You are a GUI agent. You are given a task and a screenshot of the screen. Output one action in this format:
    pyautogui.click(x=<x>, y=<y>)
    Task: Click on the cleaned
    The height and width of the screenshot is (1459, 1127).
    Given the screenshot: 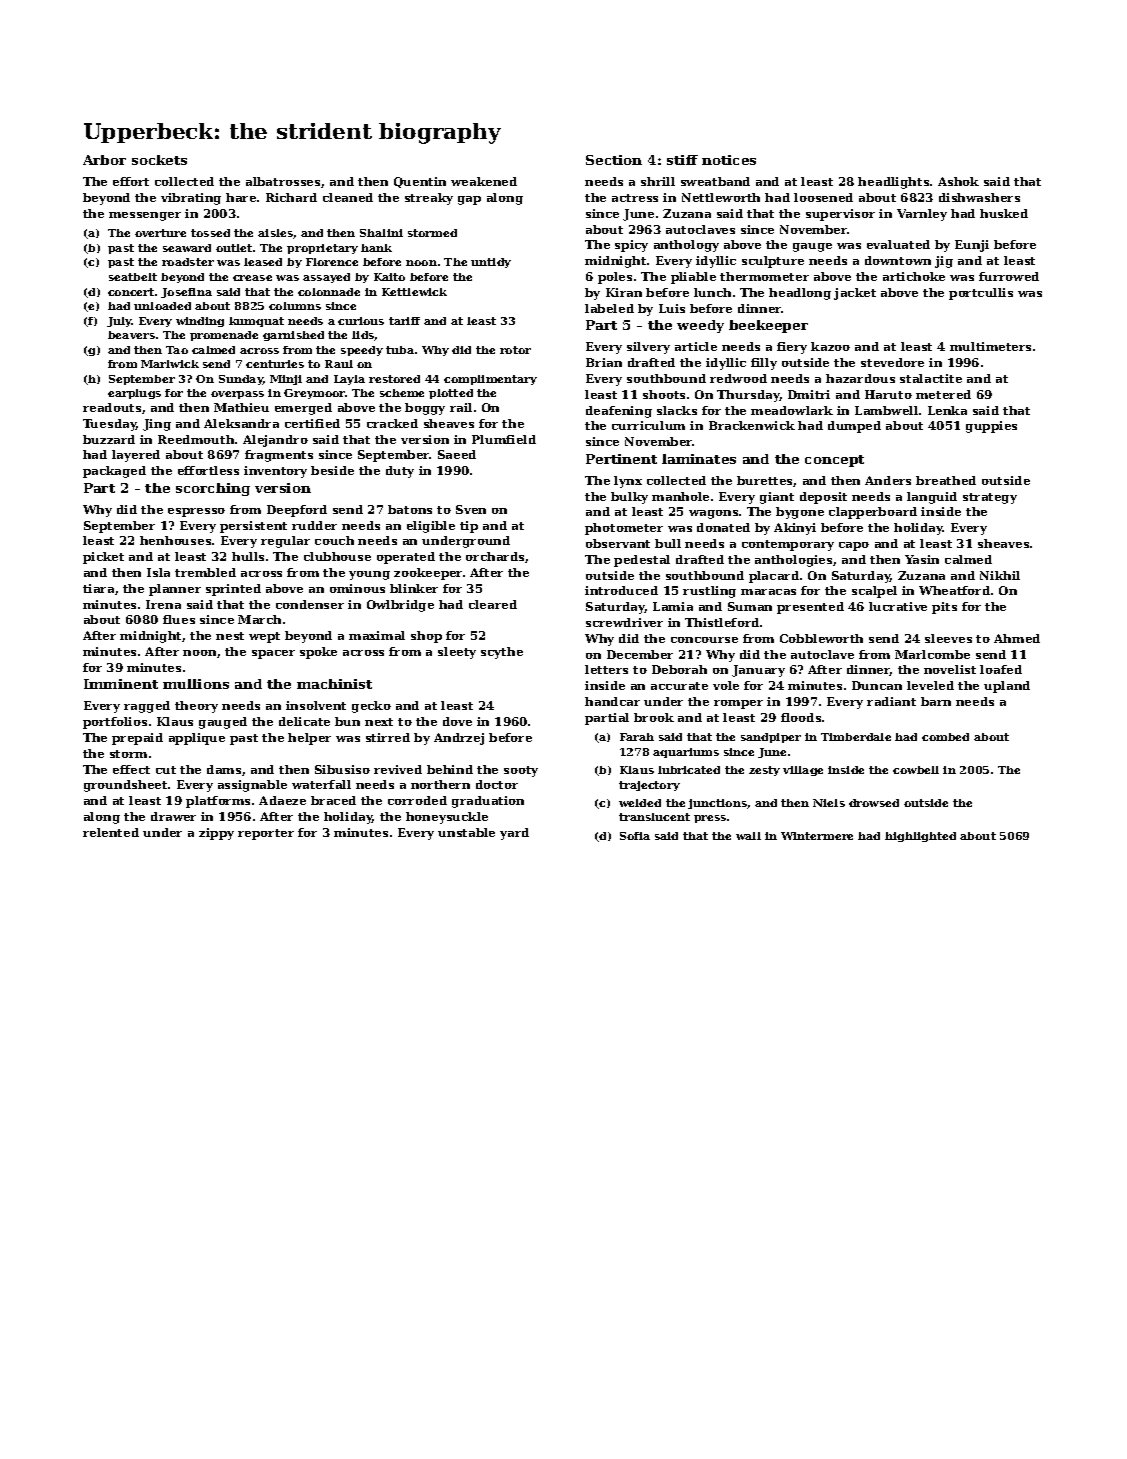 What is the action you would take?
    pyautogui.click(x=348, y=197)
